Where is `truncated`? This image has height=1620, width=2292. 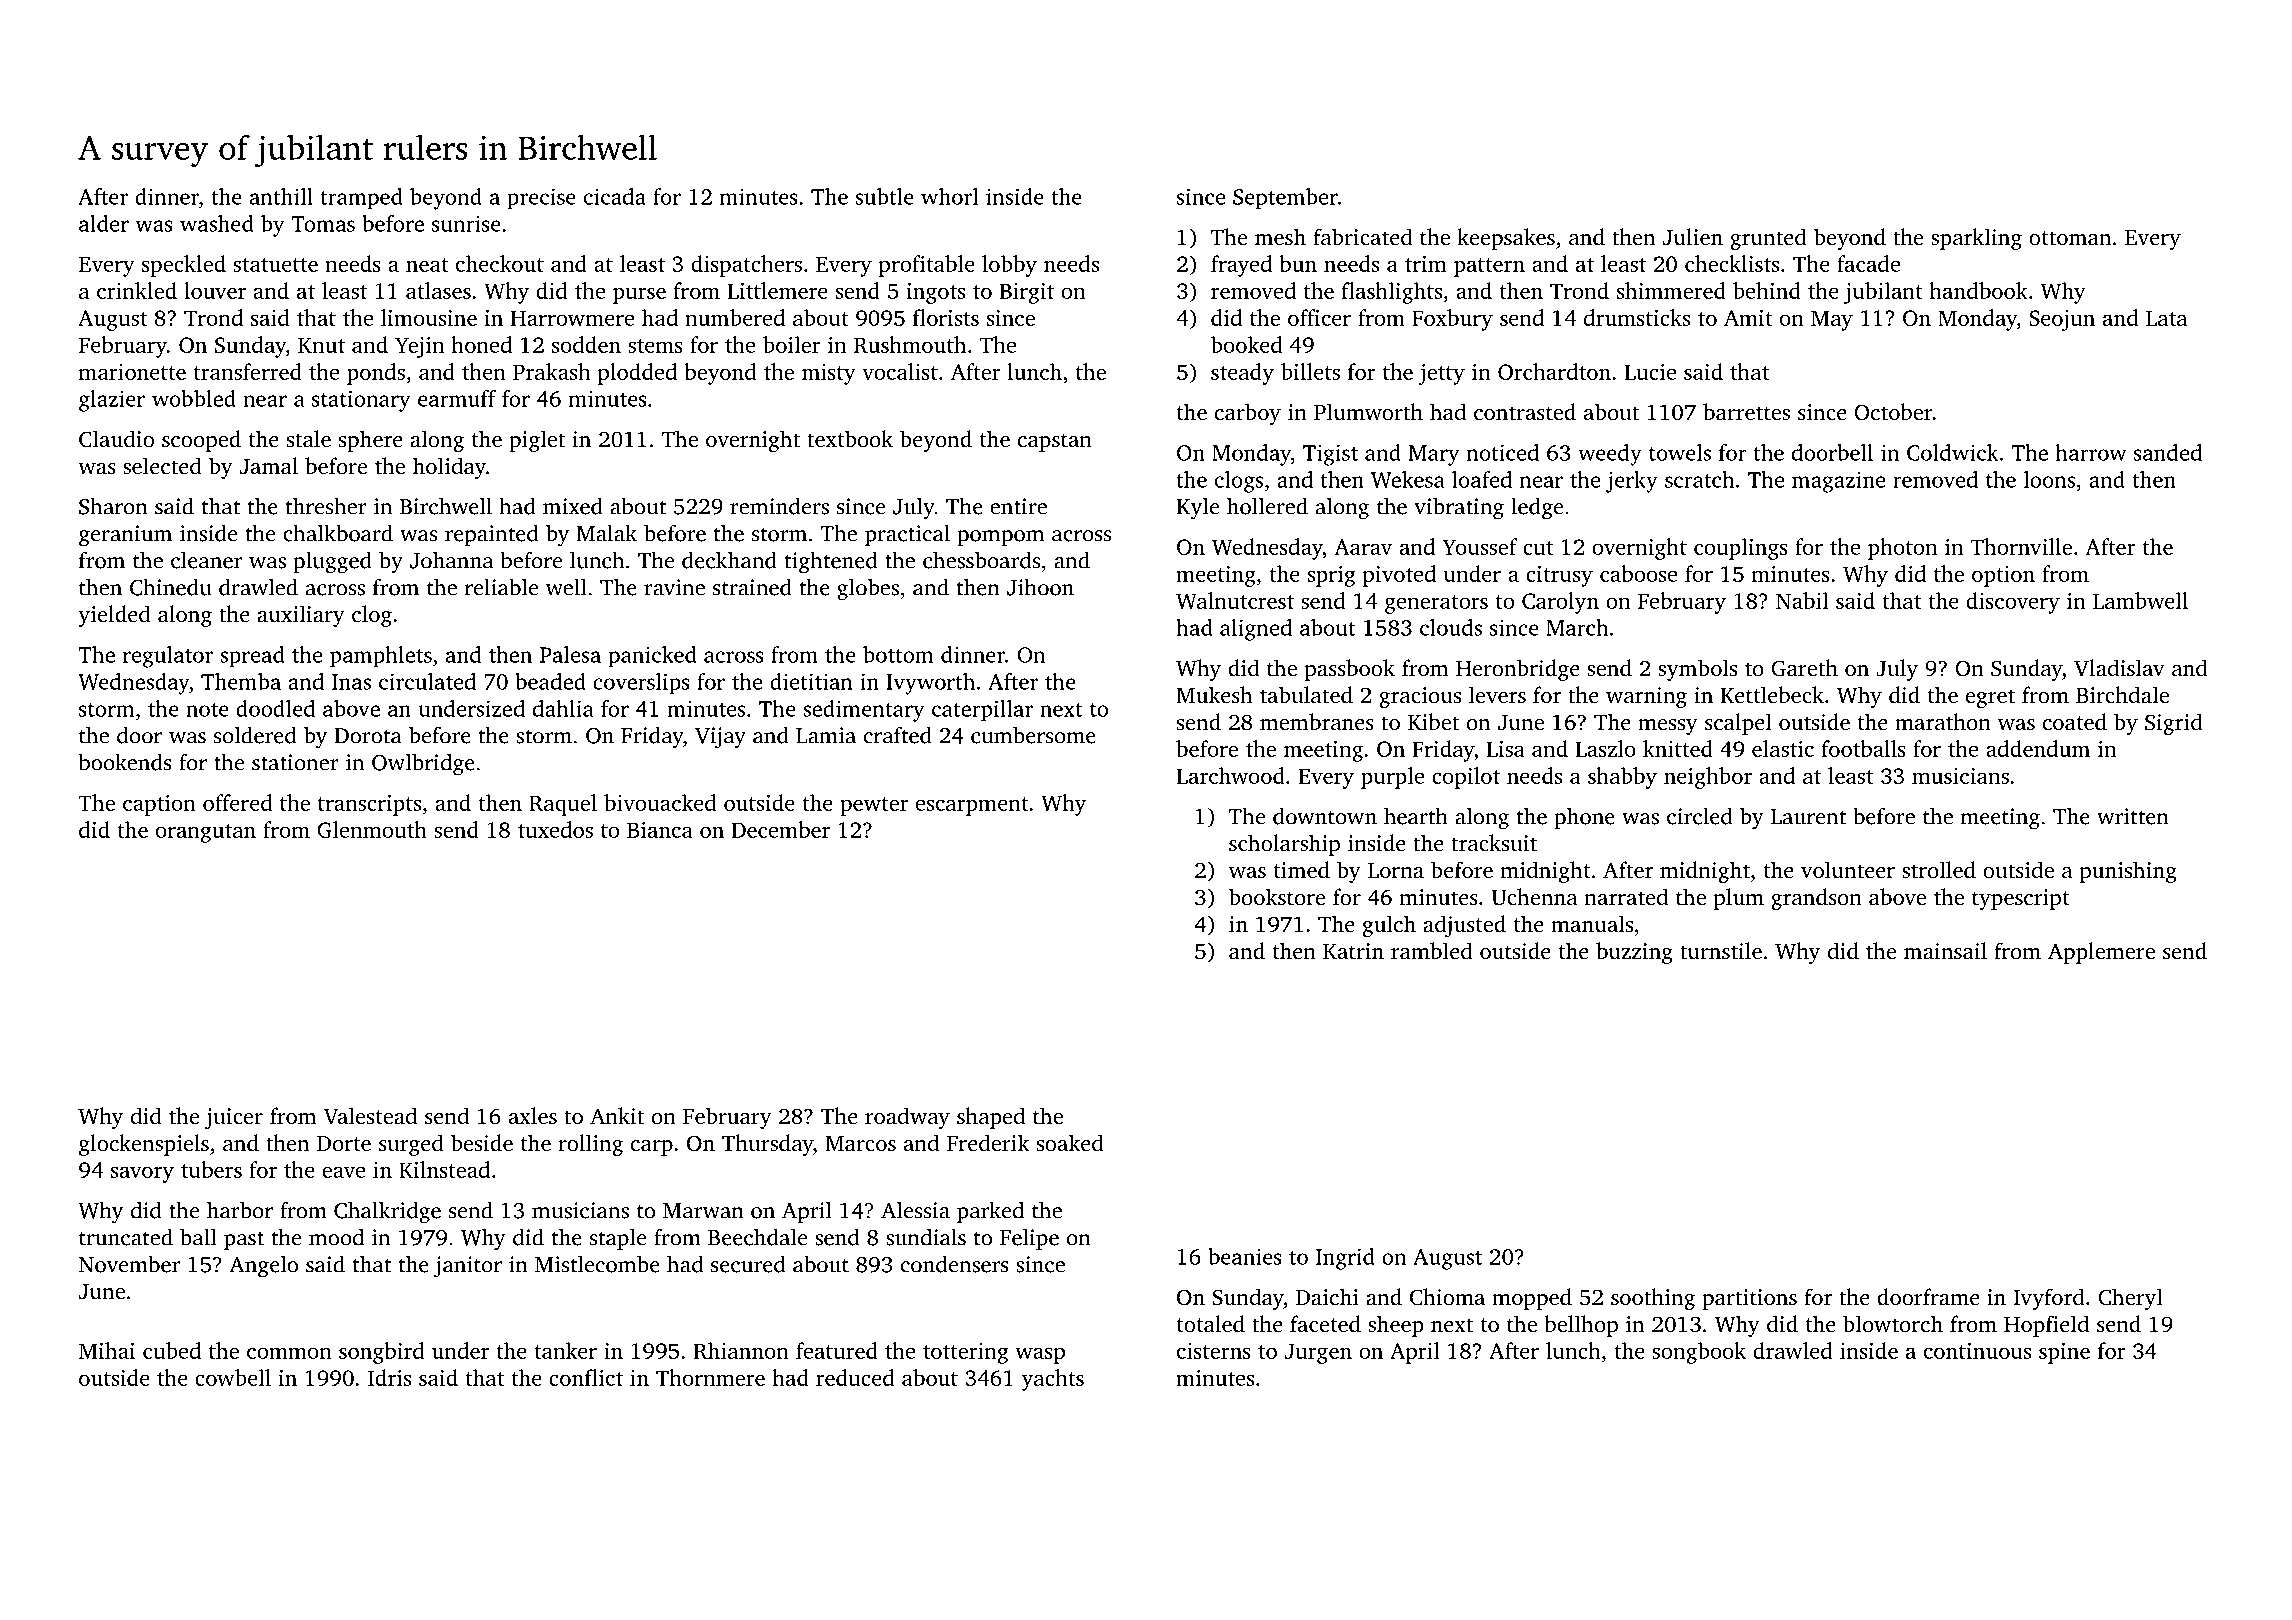
truncated is located at coordinates (126, 1237).
